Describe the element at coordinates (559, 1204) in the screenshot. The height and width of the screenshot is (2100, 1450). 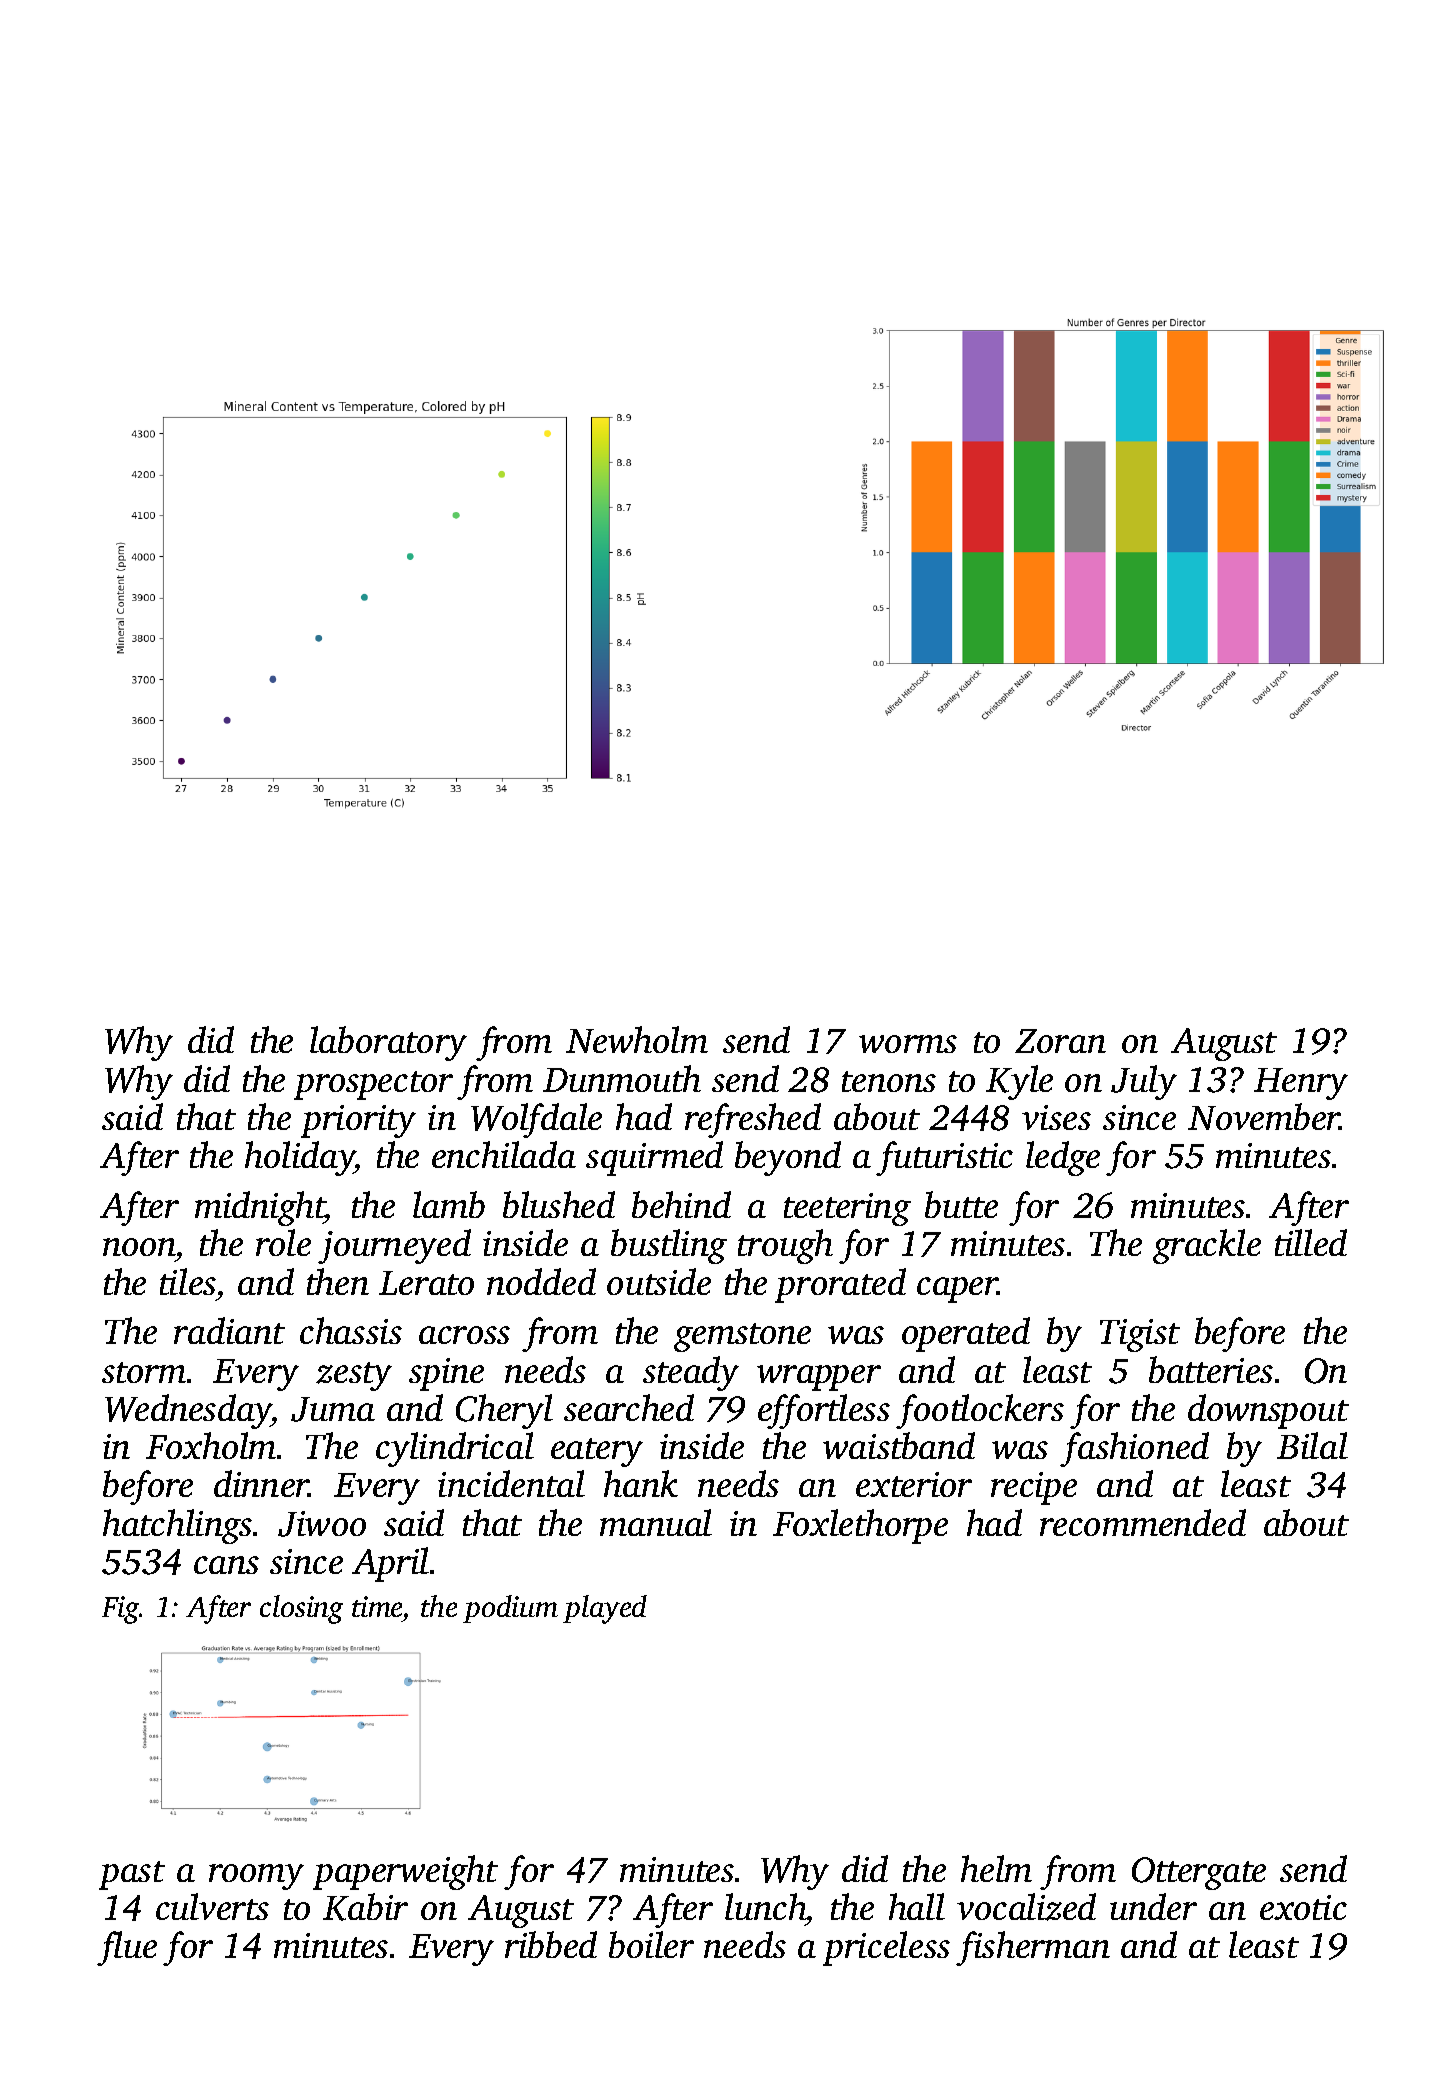
I see `blushed` at that location.
